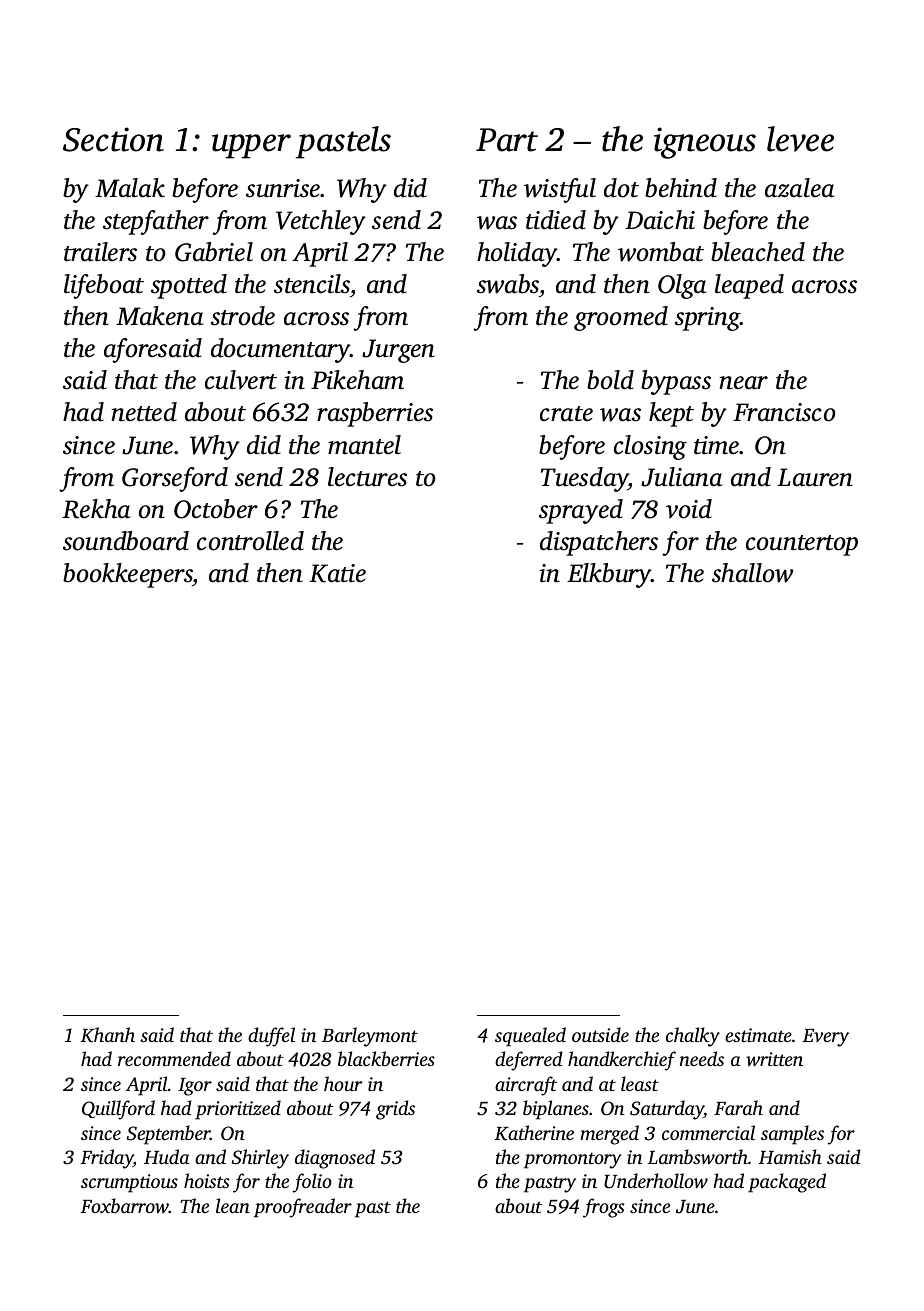 The image size is (924, 1311). I want to click on Part, so click(507, 140).
